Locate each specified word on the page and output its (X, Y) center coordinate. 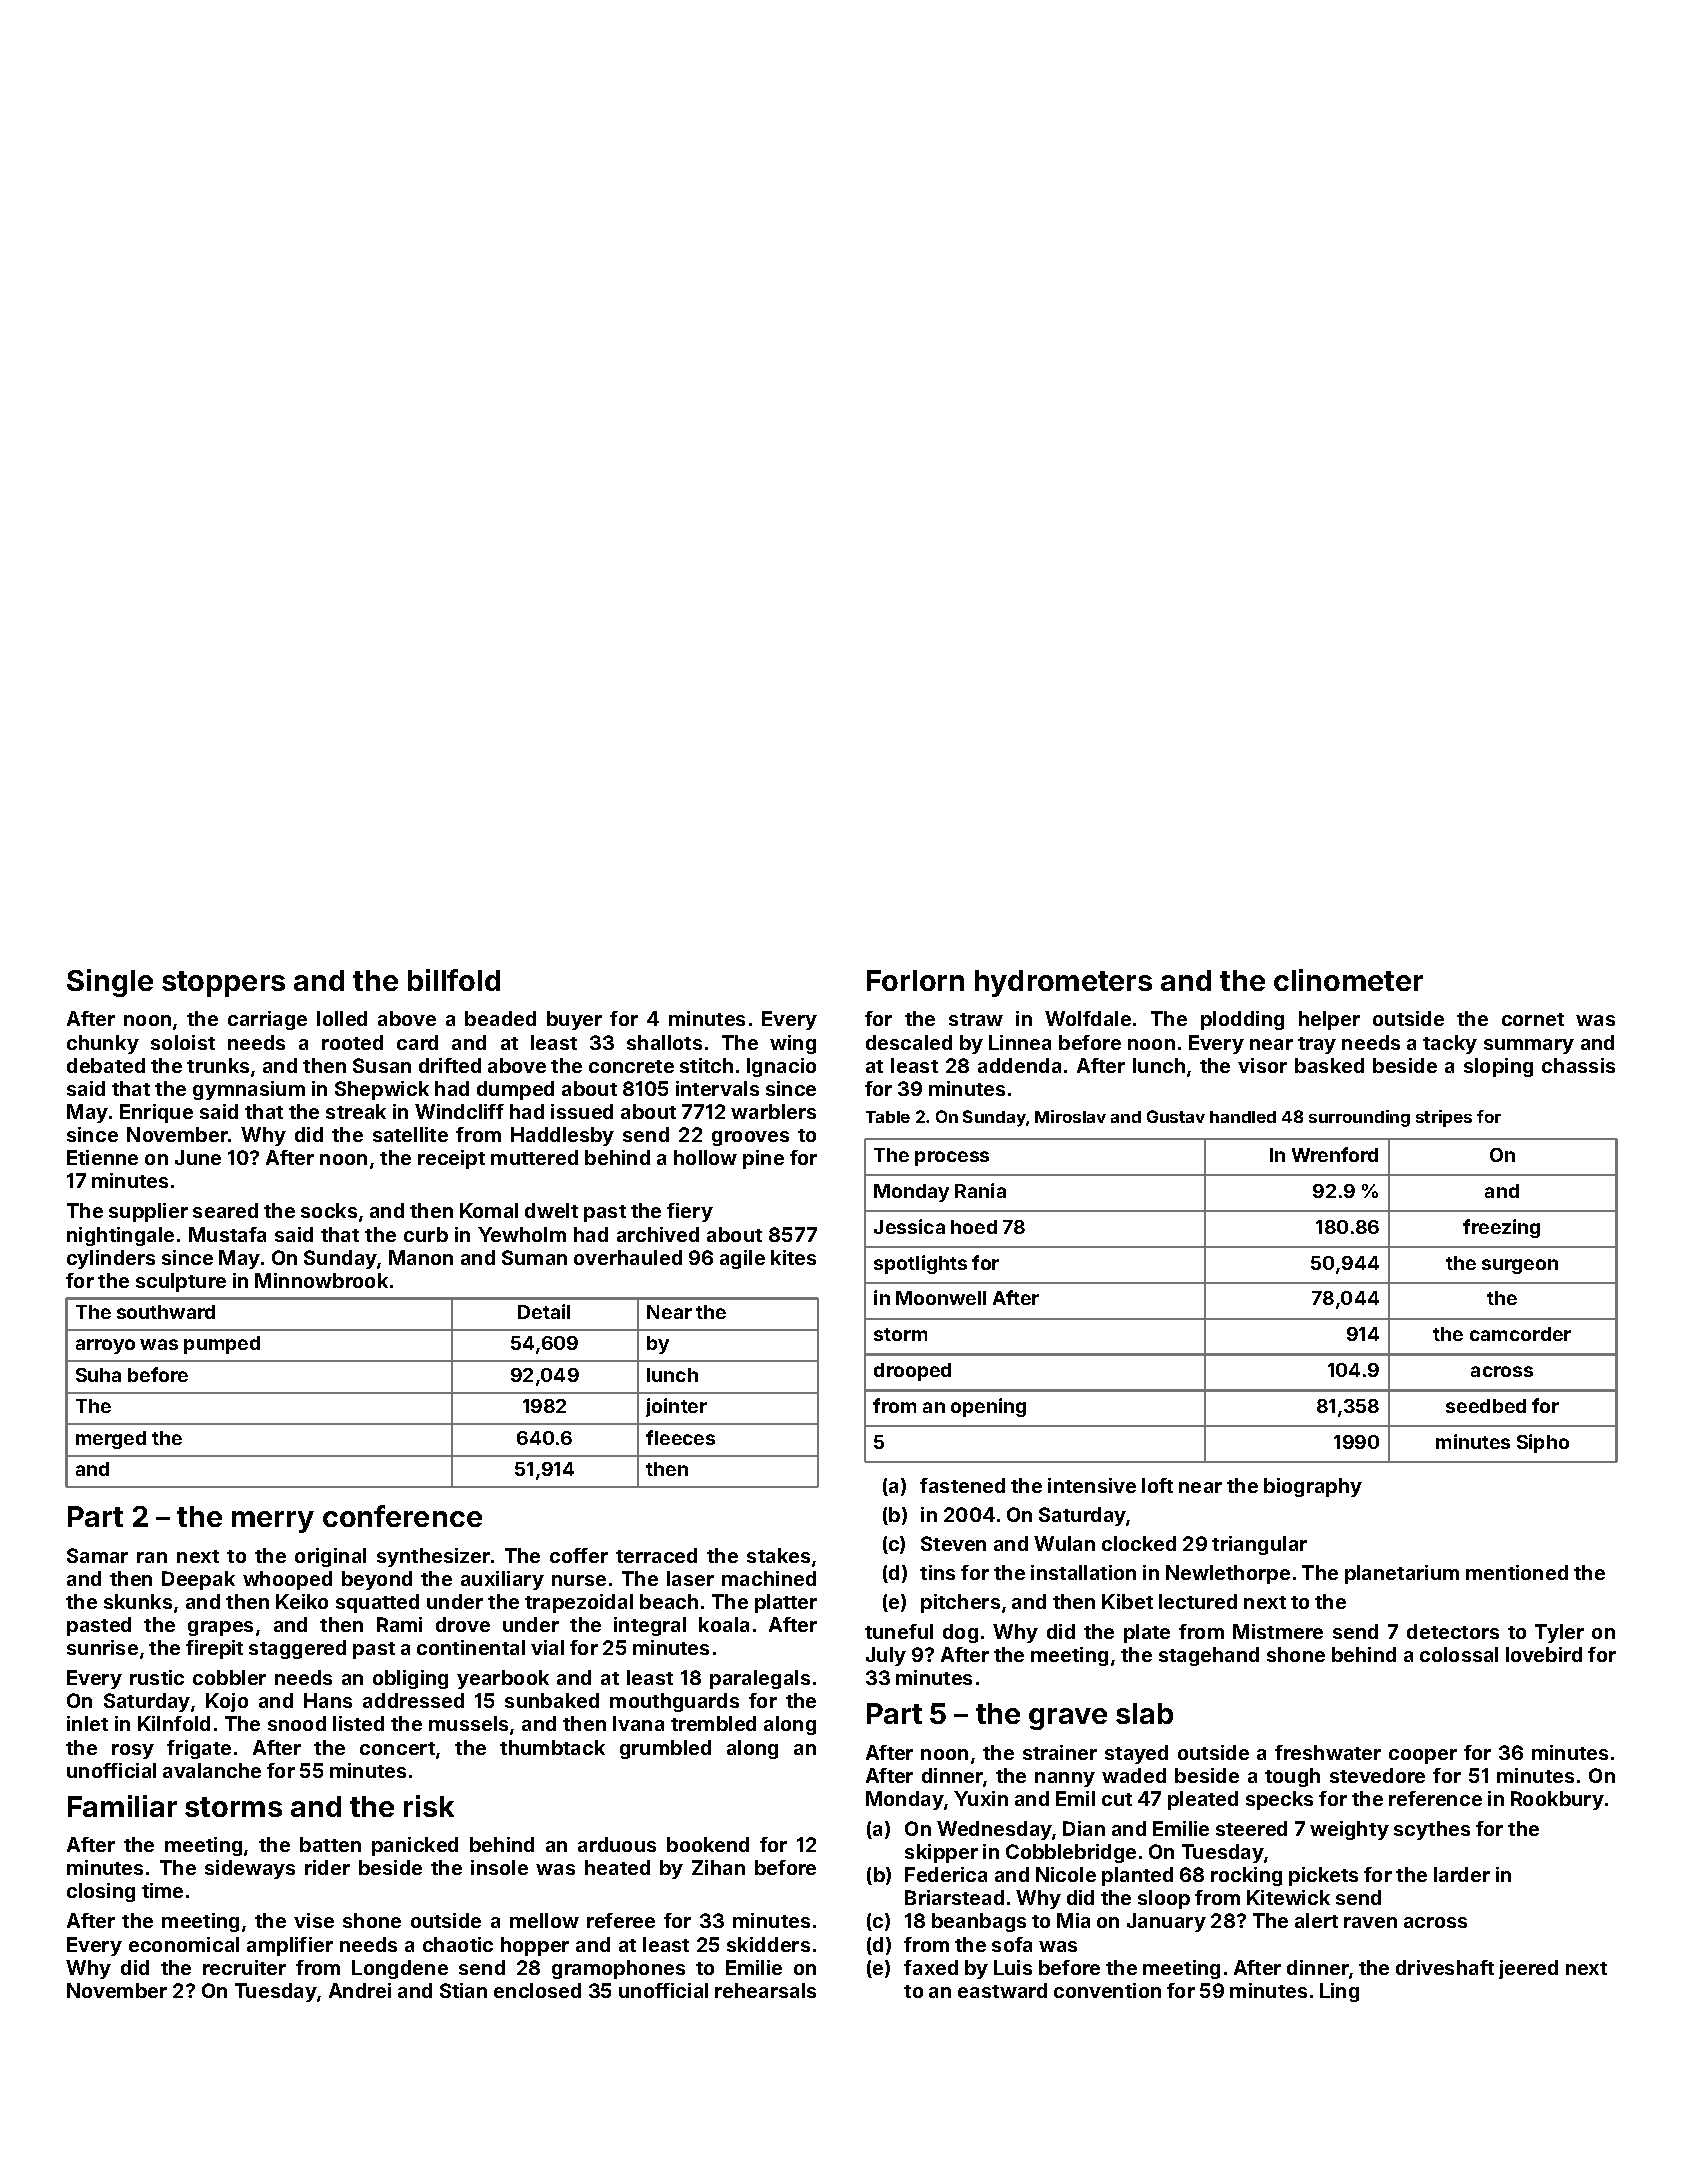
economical (184, 1944)
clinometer (1348, 980)
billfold (454, 980)
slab (1144, 1713)
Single (110, 983)
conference (402, 1516)
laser (690, 1578)
